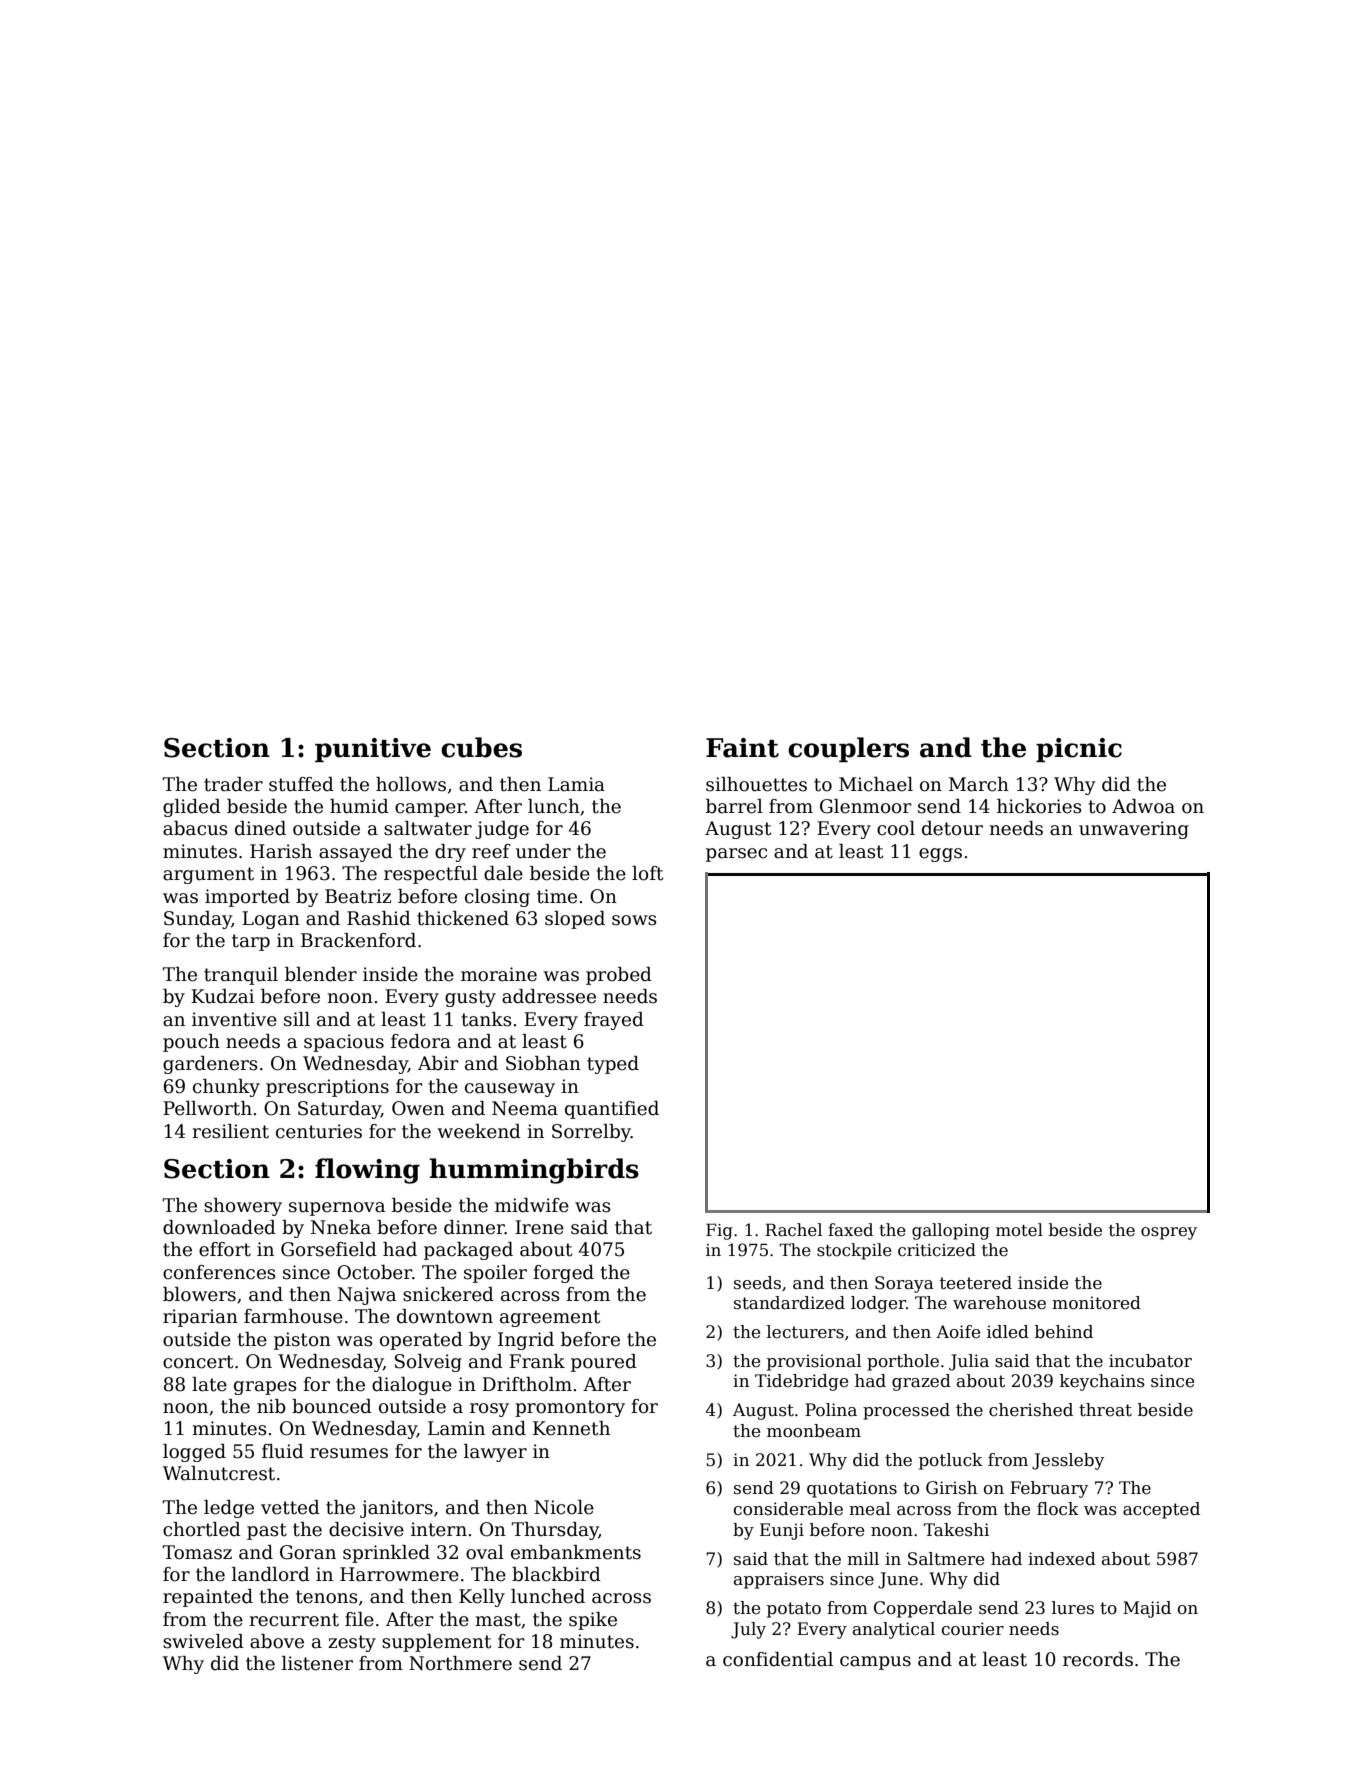 The height and width of the document is (1776, 1372). What do you see at coordinates (1169, 1233) in the document?
I see `osprey` at bounding box center [1169, 1233].
